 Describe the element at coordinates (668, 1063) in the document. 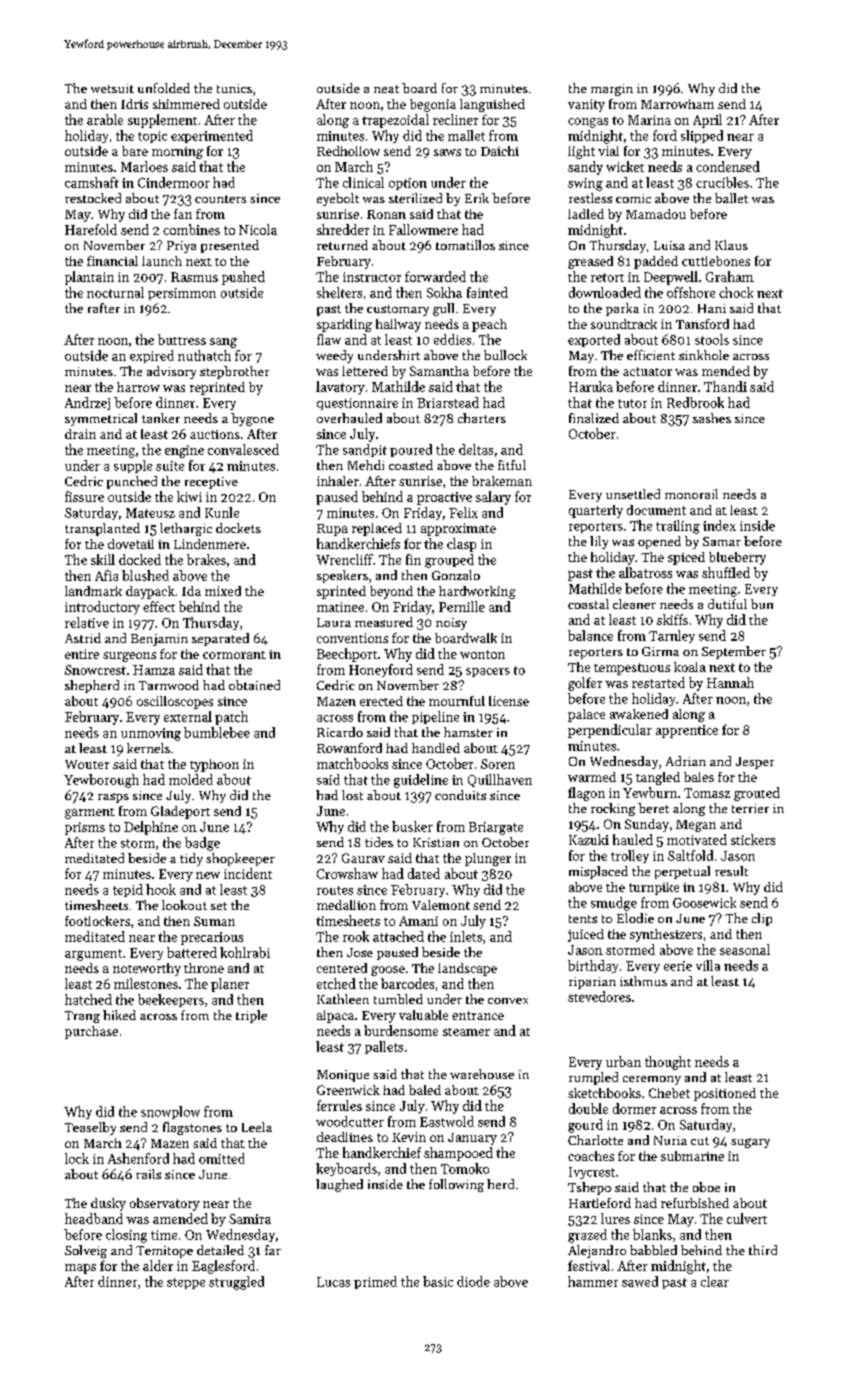

I see `thought` at that location.
